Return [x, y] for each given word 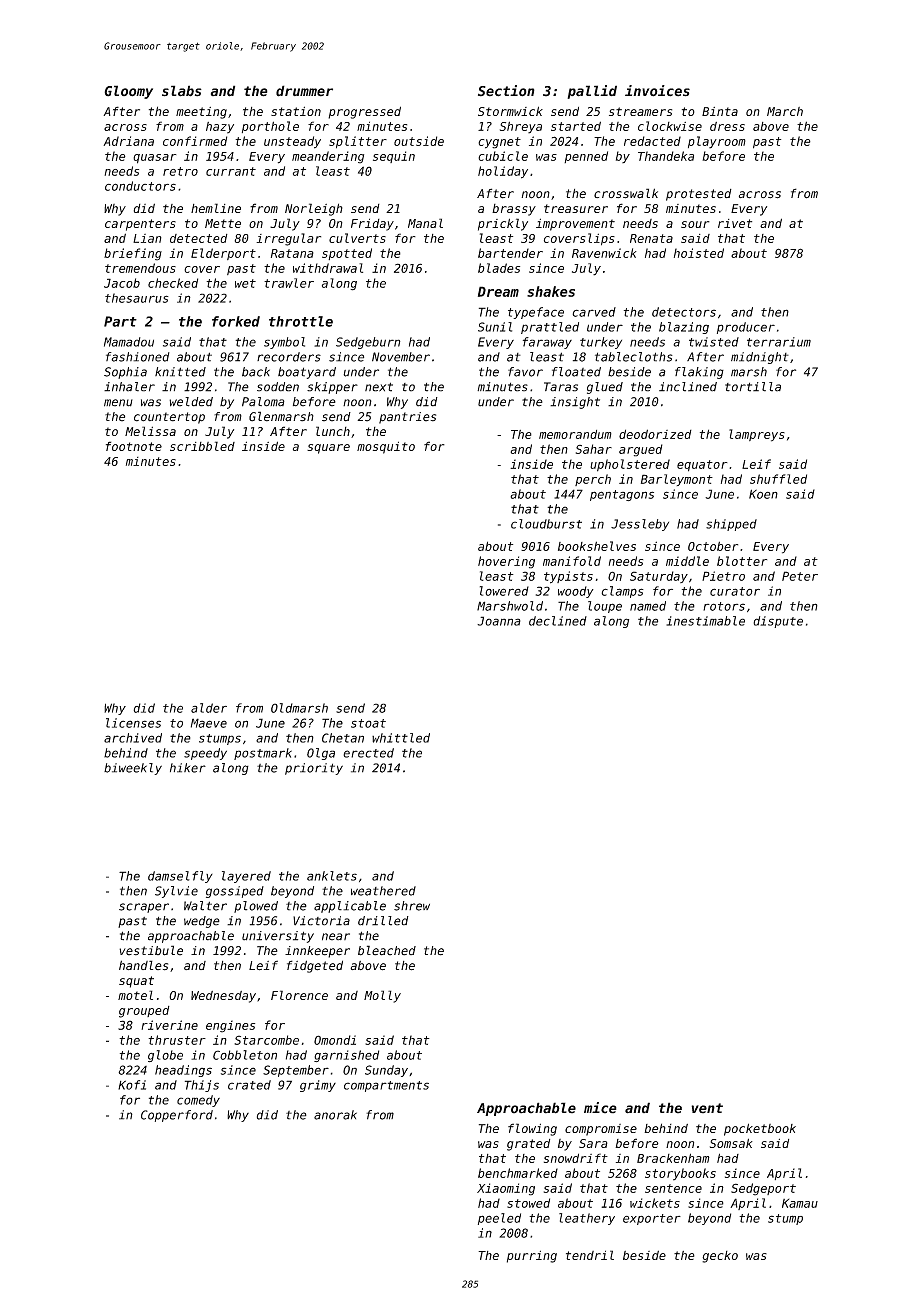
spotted [347, 254]
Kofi [132, 1085]
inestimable [705, 621]
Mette [223, 223]
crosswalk [626, 193]
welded [191, 402]
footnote [134, 446]
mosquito [386, 447]
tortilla [753, 387]
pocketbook [760, 1129]
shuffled [778, 479]
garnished [346, 1056]
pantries [407, 418]
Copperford [177, 1116]
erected [368, 753]
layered [246, 877]
